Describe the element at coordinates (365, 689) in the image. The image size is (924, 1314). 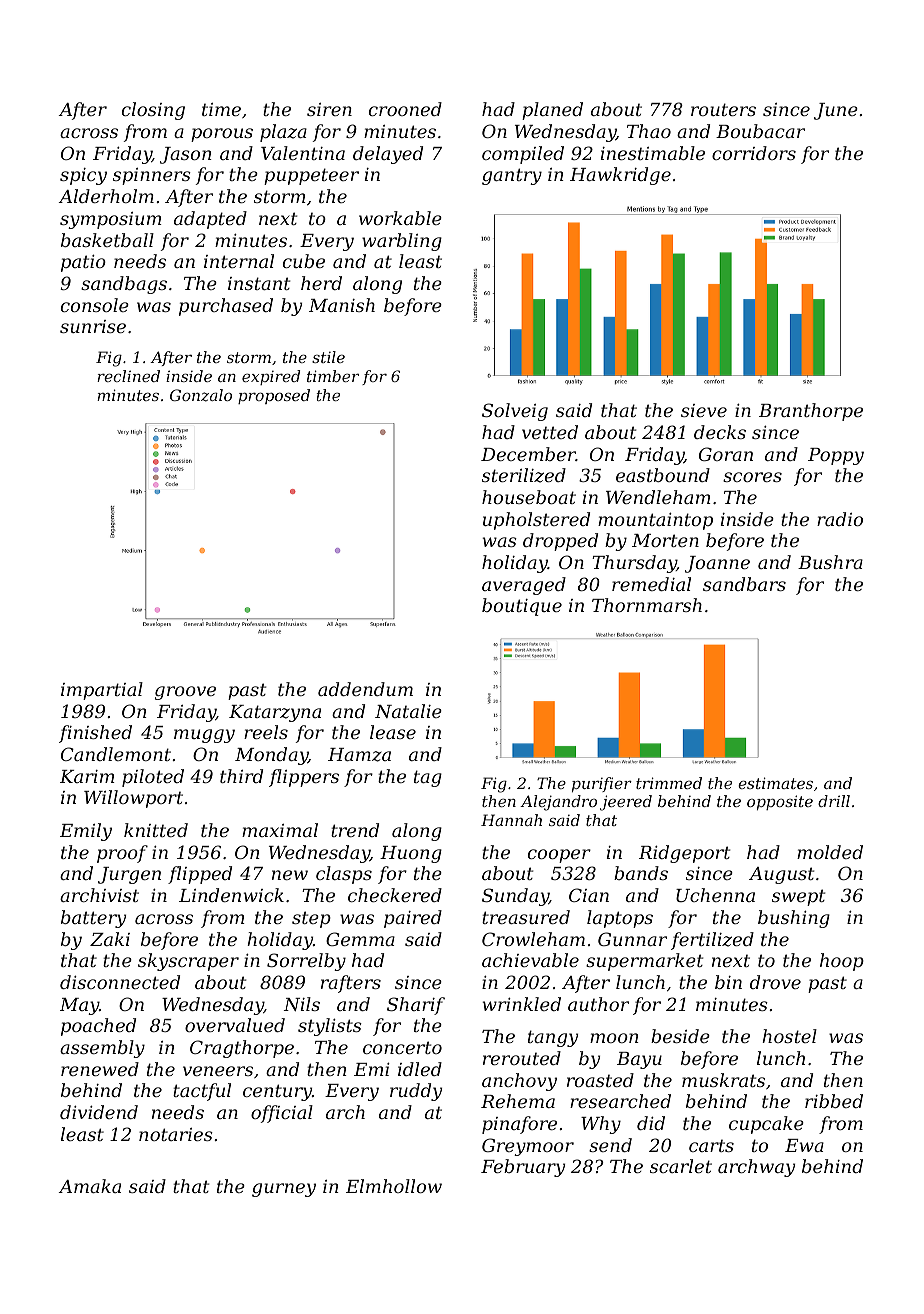
I see `addendum` at that location.
